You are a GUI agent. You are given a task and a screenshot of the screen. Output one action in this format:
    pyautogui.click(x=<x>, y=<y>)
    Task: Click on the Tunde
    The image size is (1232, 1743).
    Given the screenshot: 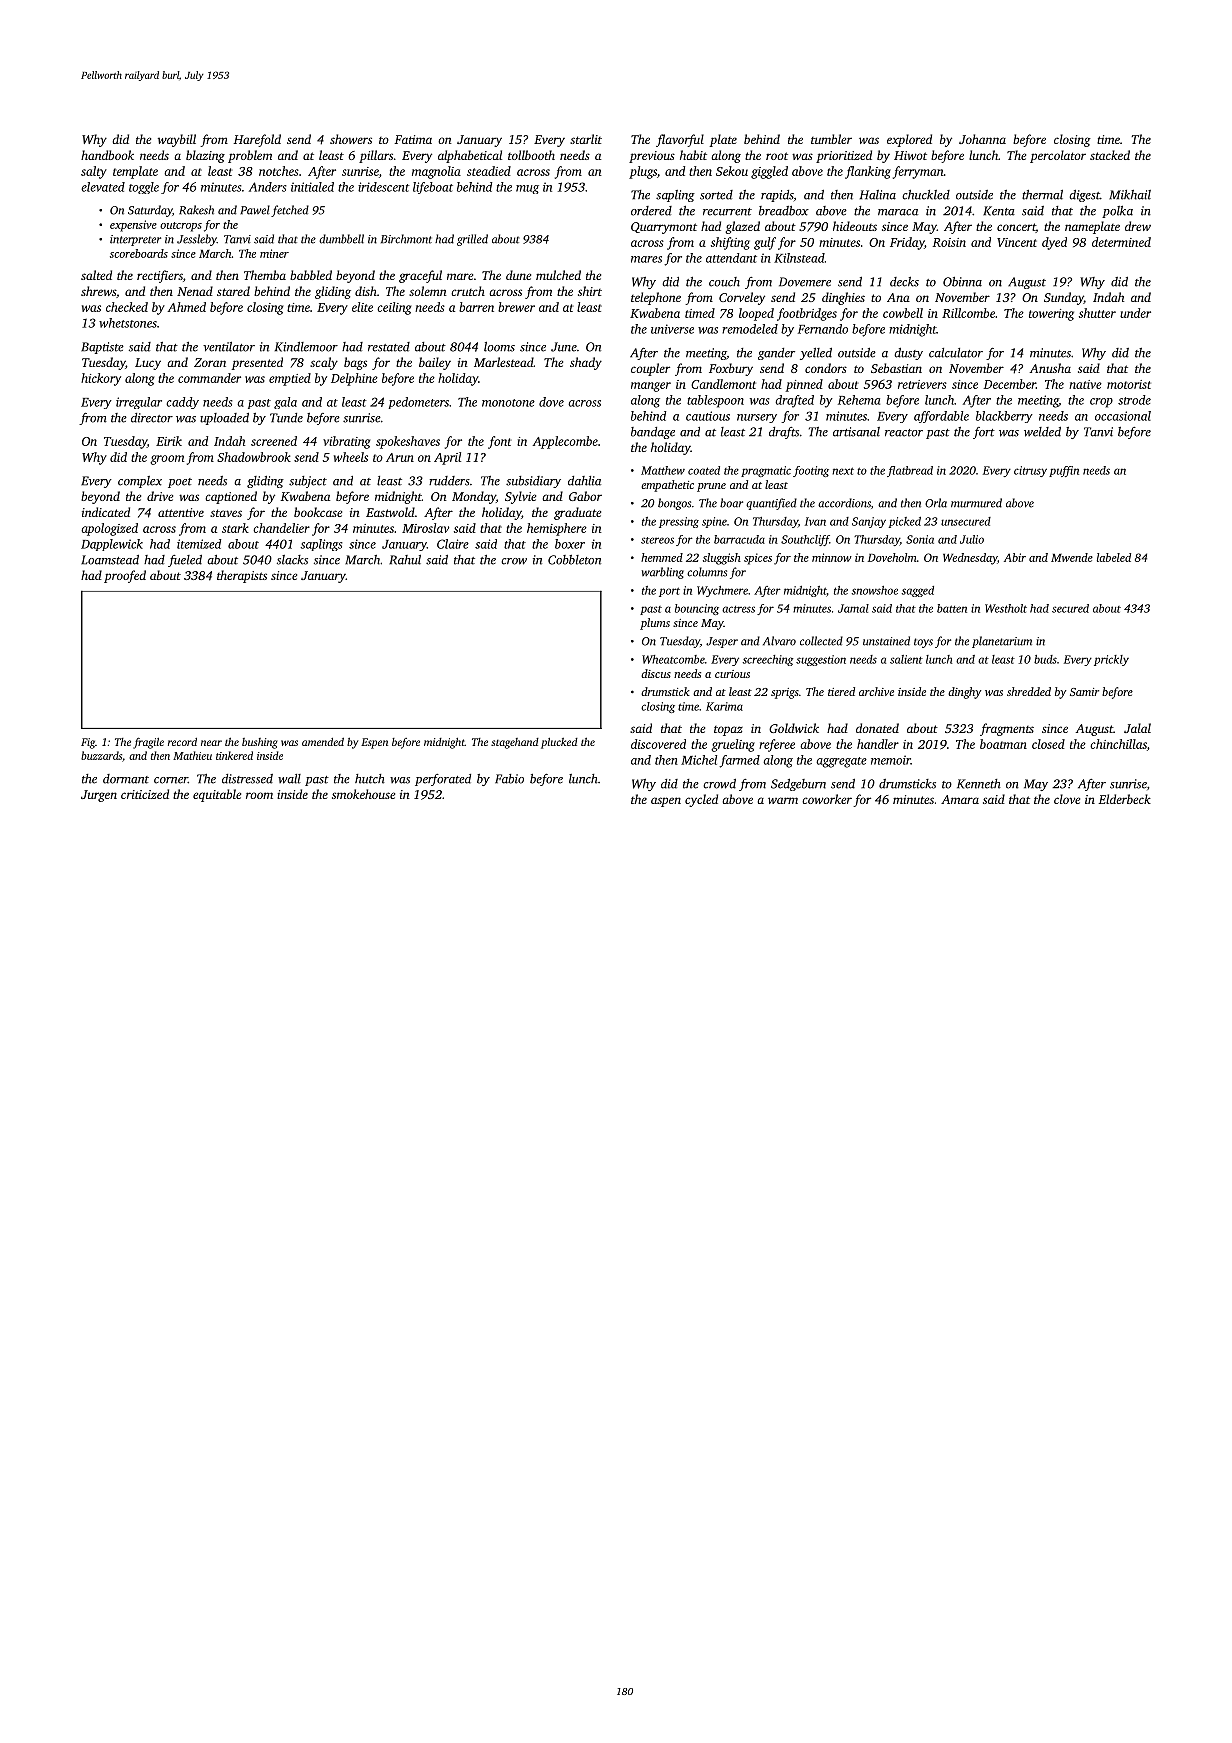 What is the action you would take?
    pyautogui.click(x=286, y=418)
